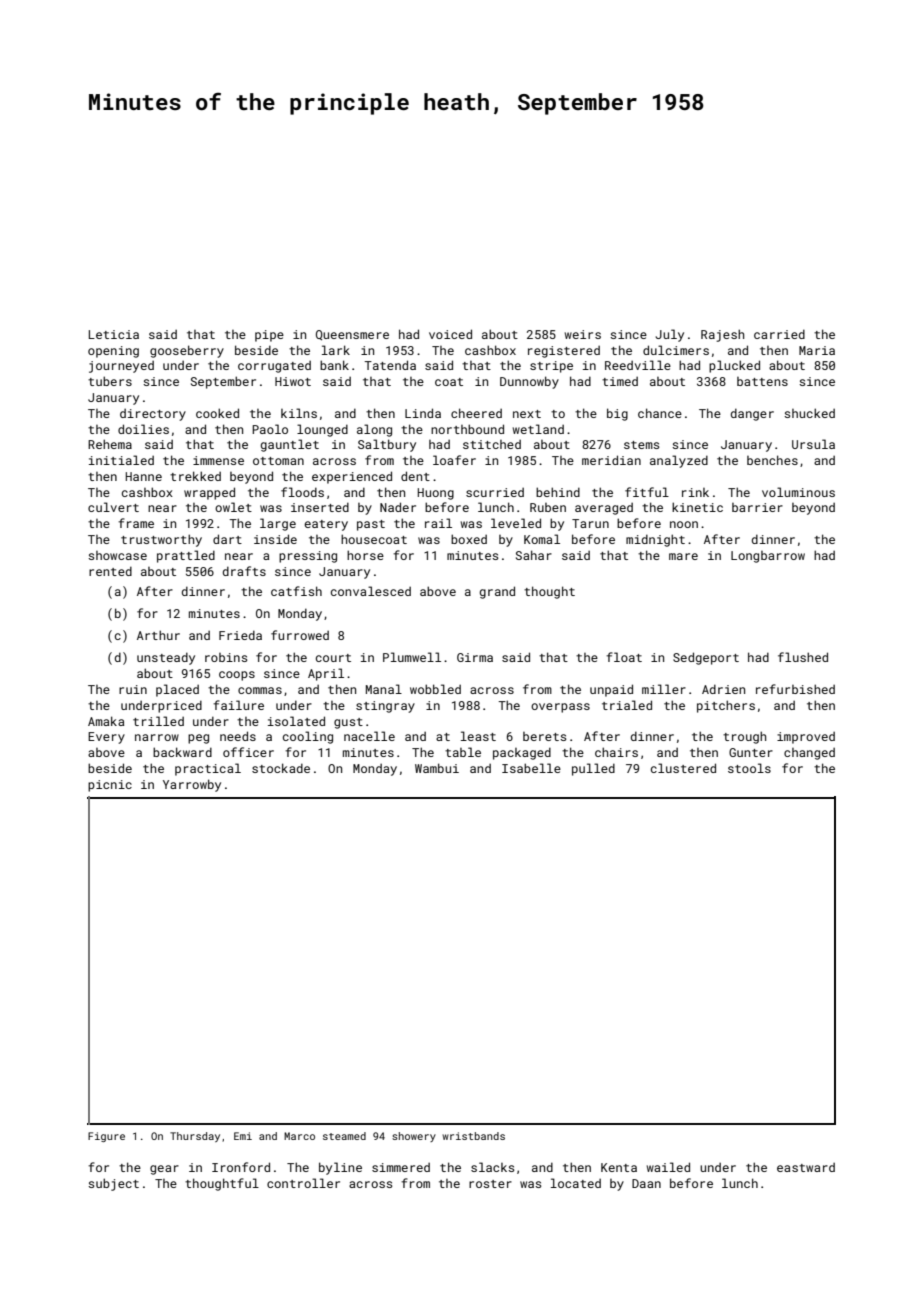 This screenshot has width=924, height=1308. Describe the element at coordinates (772, 460) in the screenshot. I see `benches` at that location.
